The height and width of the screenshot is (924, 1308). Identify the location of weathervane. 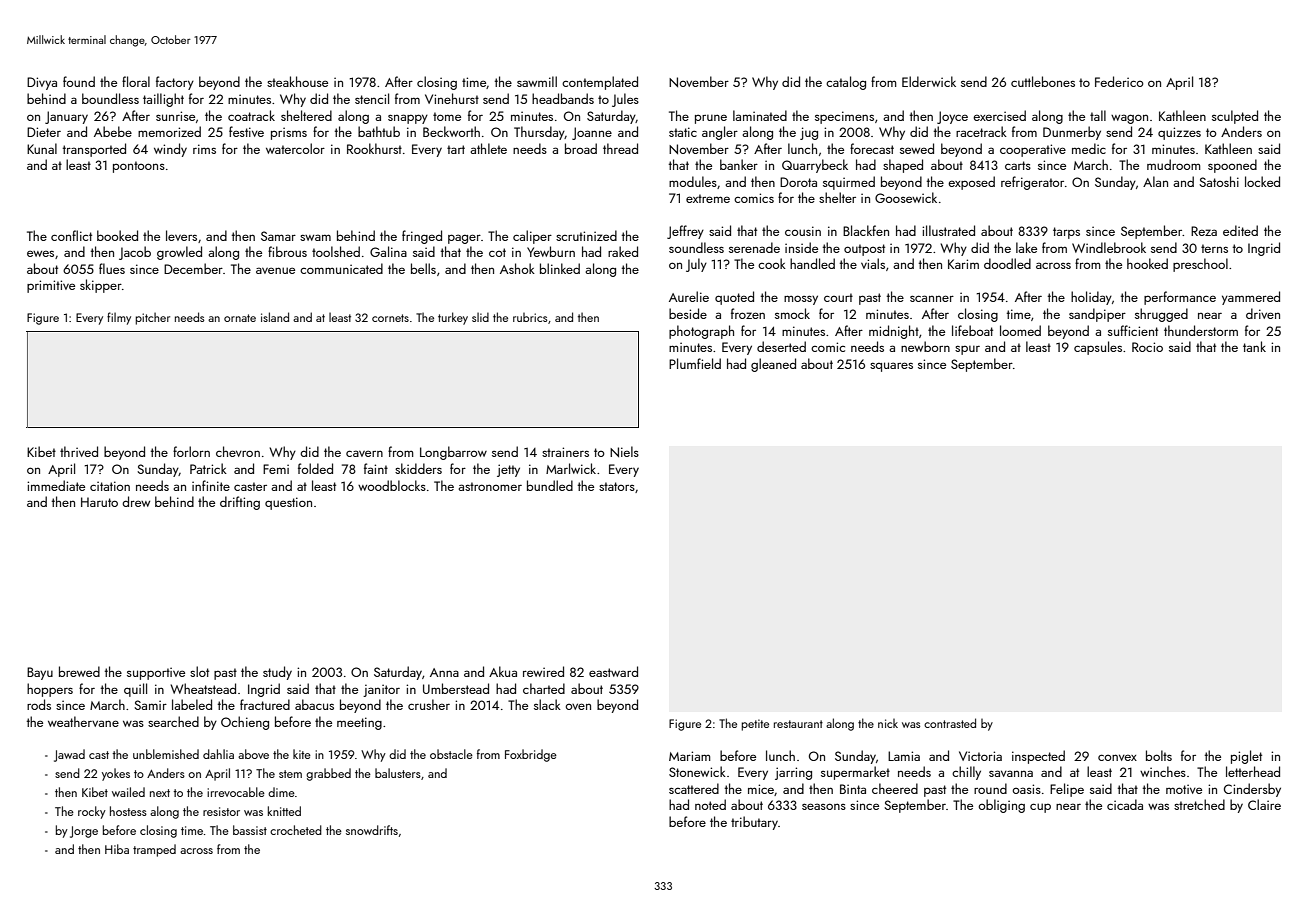
(83, 721).
